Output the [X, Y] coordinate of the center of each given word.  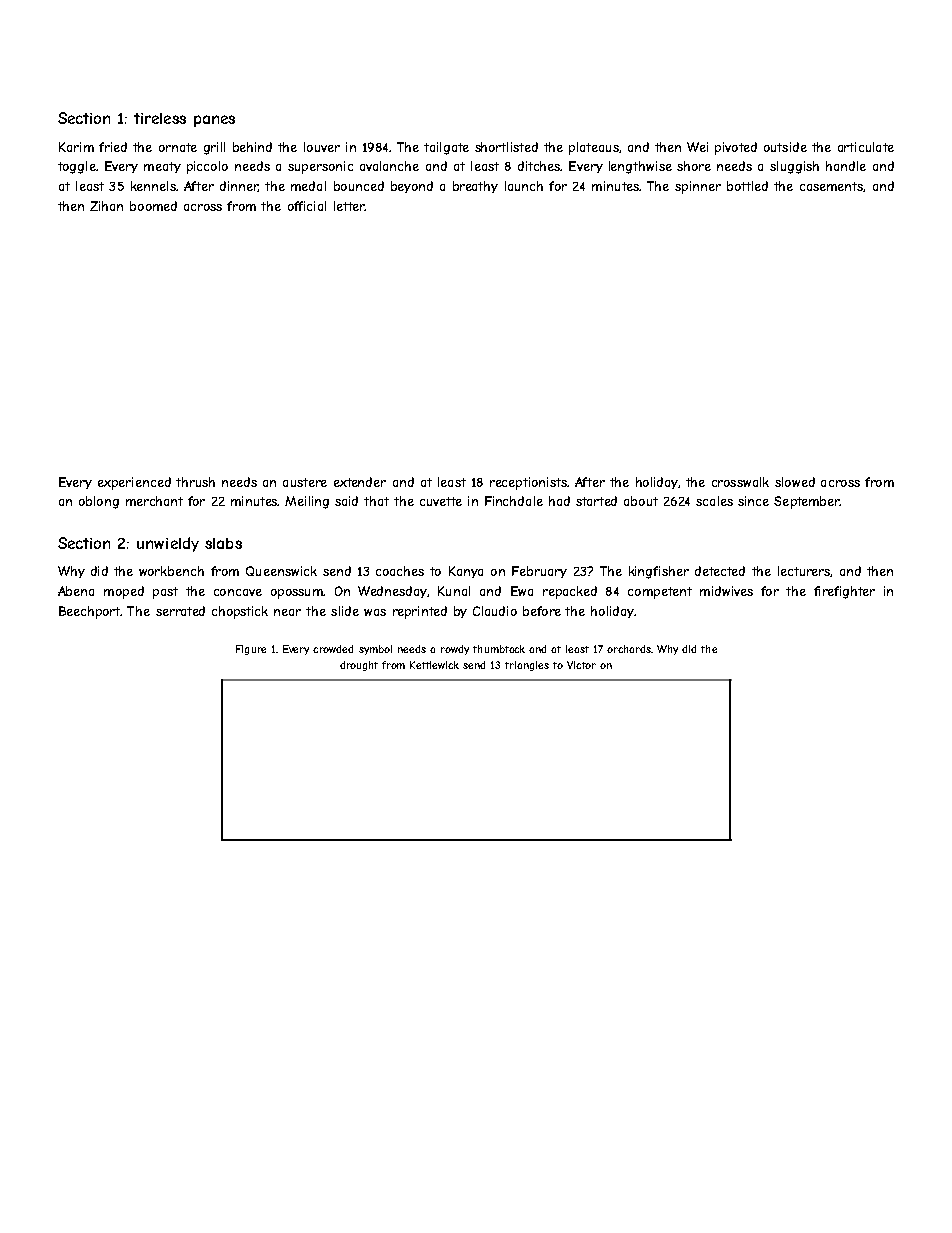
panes [214, 121]
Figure [251, 650]
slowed [795, 482]
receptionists [528, 483]
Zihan [106, 206]
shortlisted [506, 147]
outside [785, 147]
